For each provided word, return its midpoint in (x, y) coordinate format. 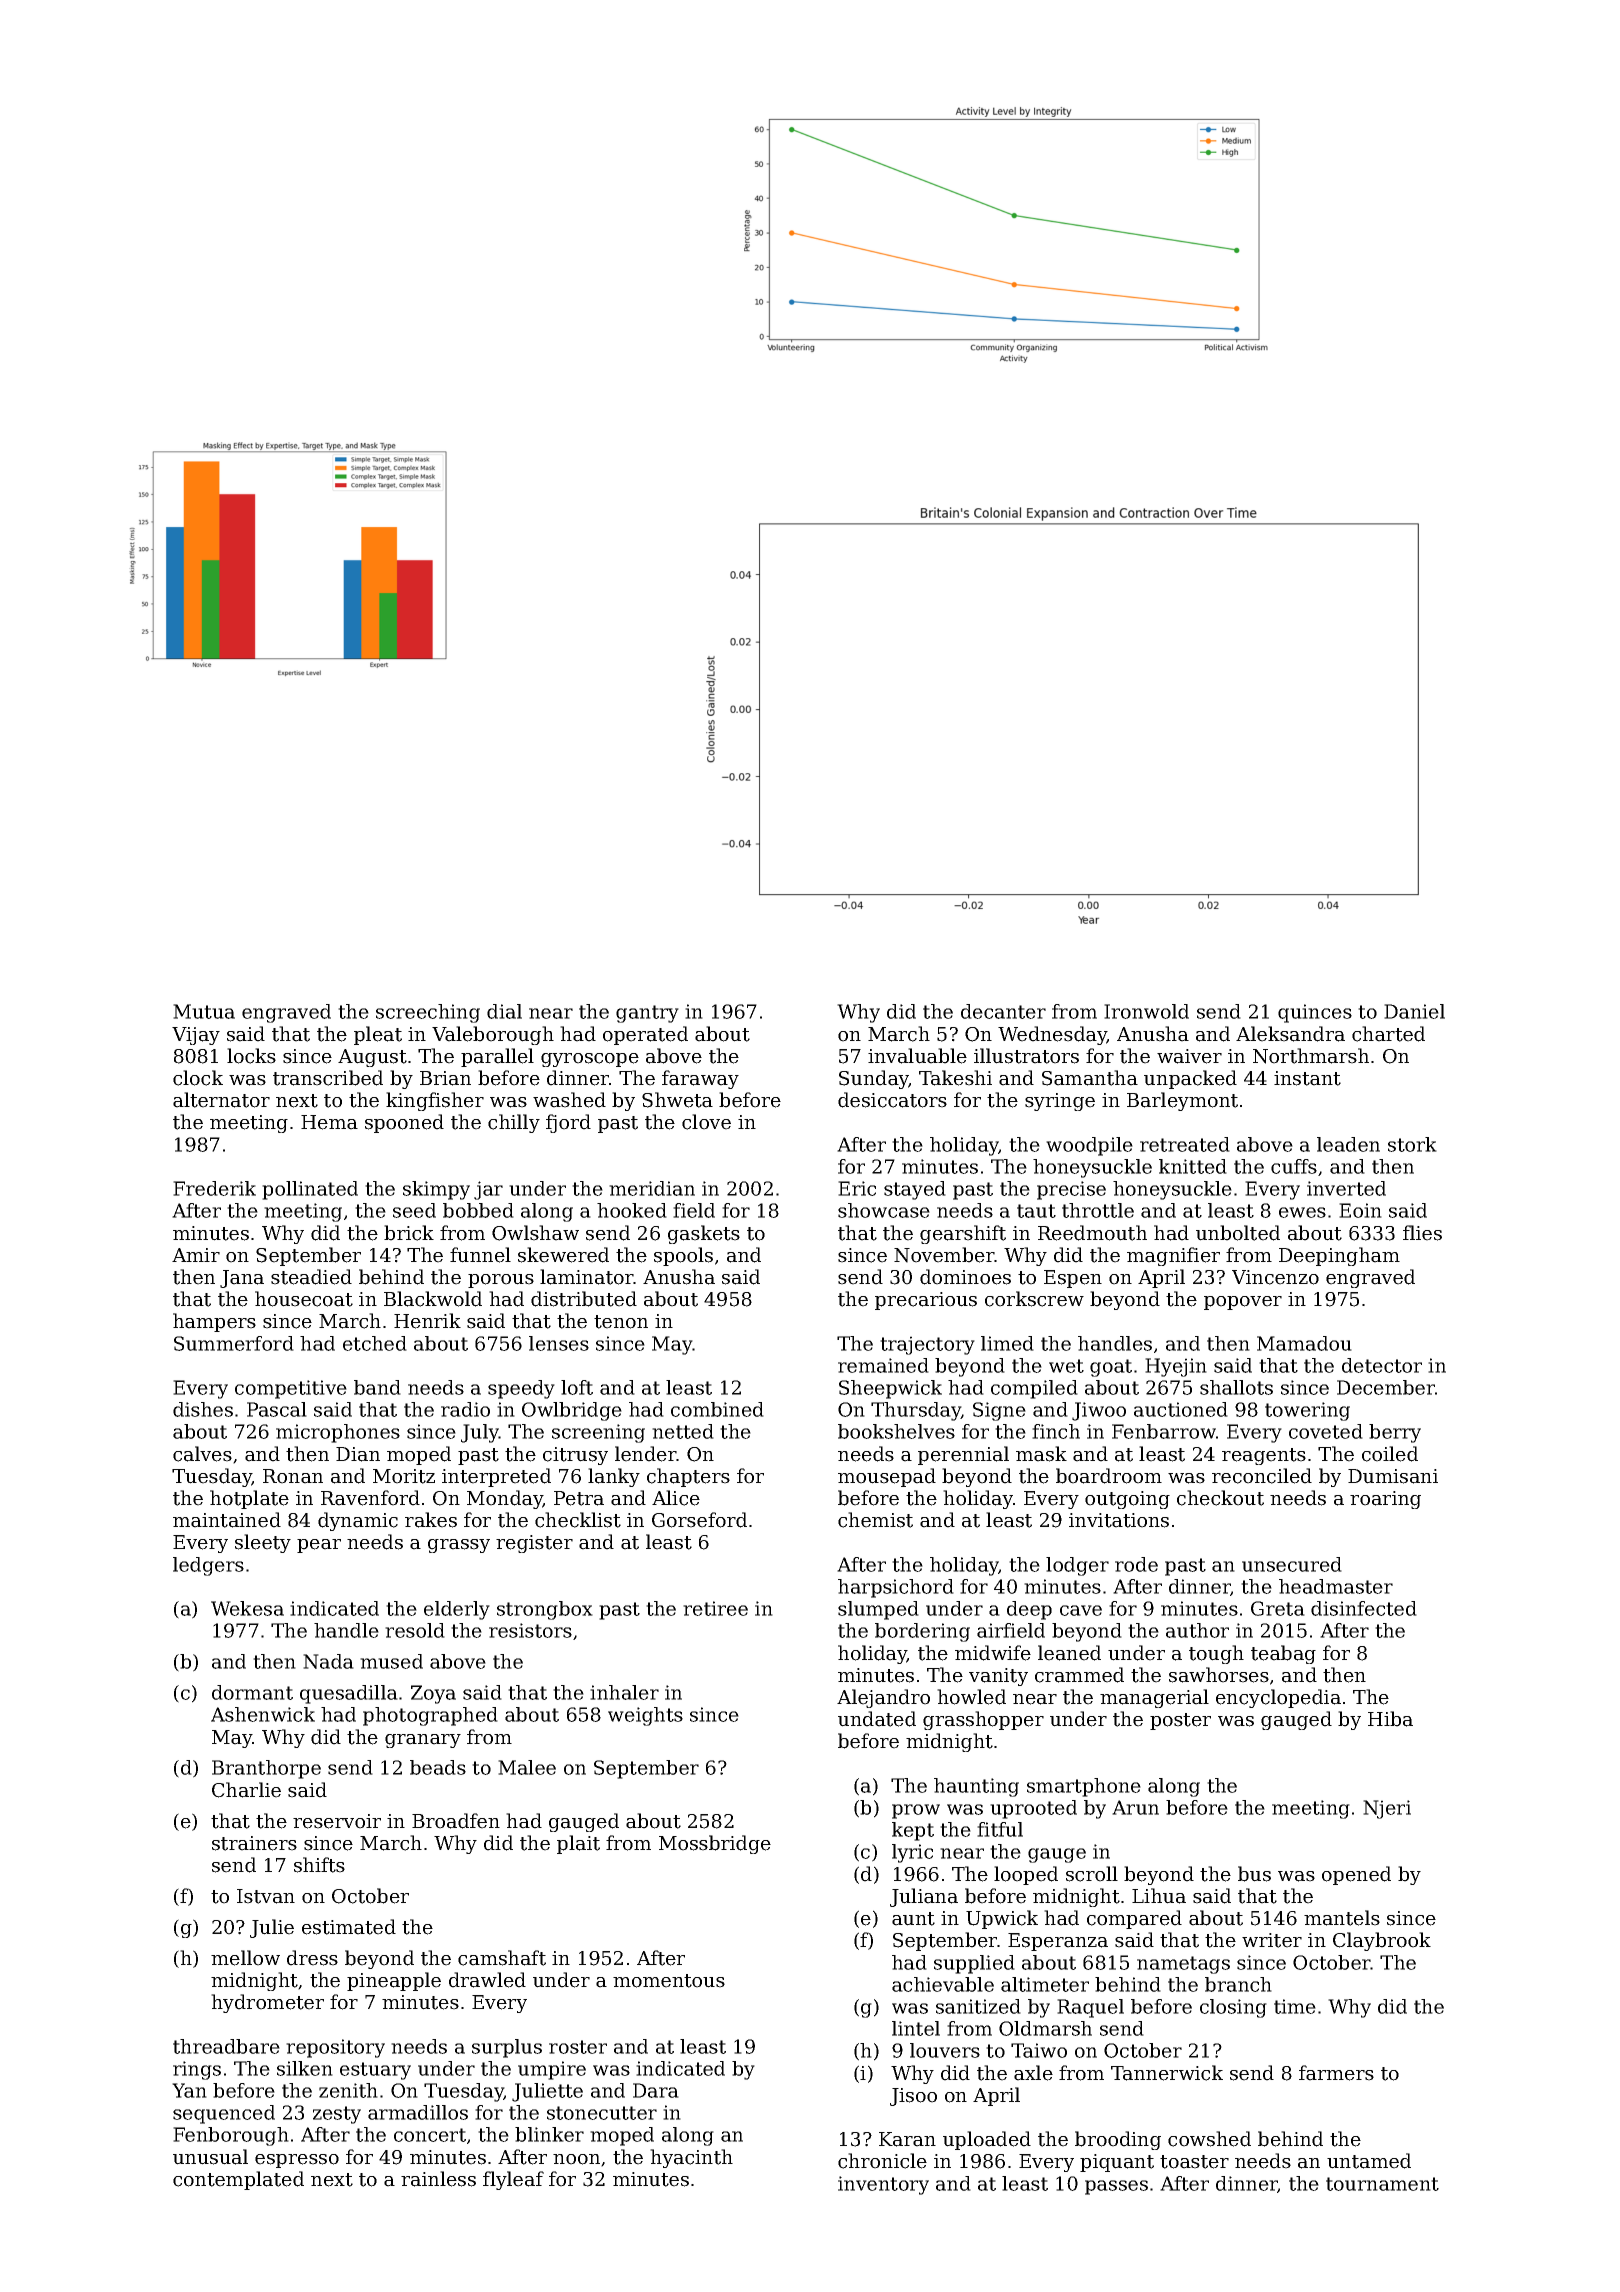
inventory (883, 2185)
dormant (252, 1692)
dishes (203, 1409)
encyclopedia (1278, 1698)
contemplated (238, 2180)
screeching (428, 1013)
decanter (1003, 1011)
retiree (715, 1608)
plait (578, 1844)
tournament (1382, 2184)
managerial (1154, 1698)
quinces (1315, 1013)
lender (646, 1454)
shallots (1236, 1387)
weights (645, 1716)
